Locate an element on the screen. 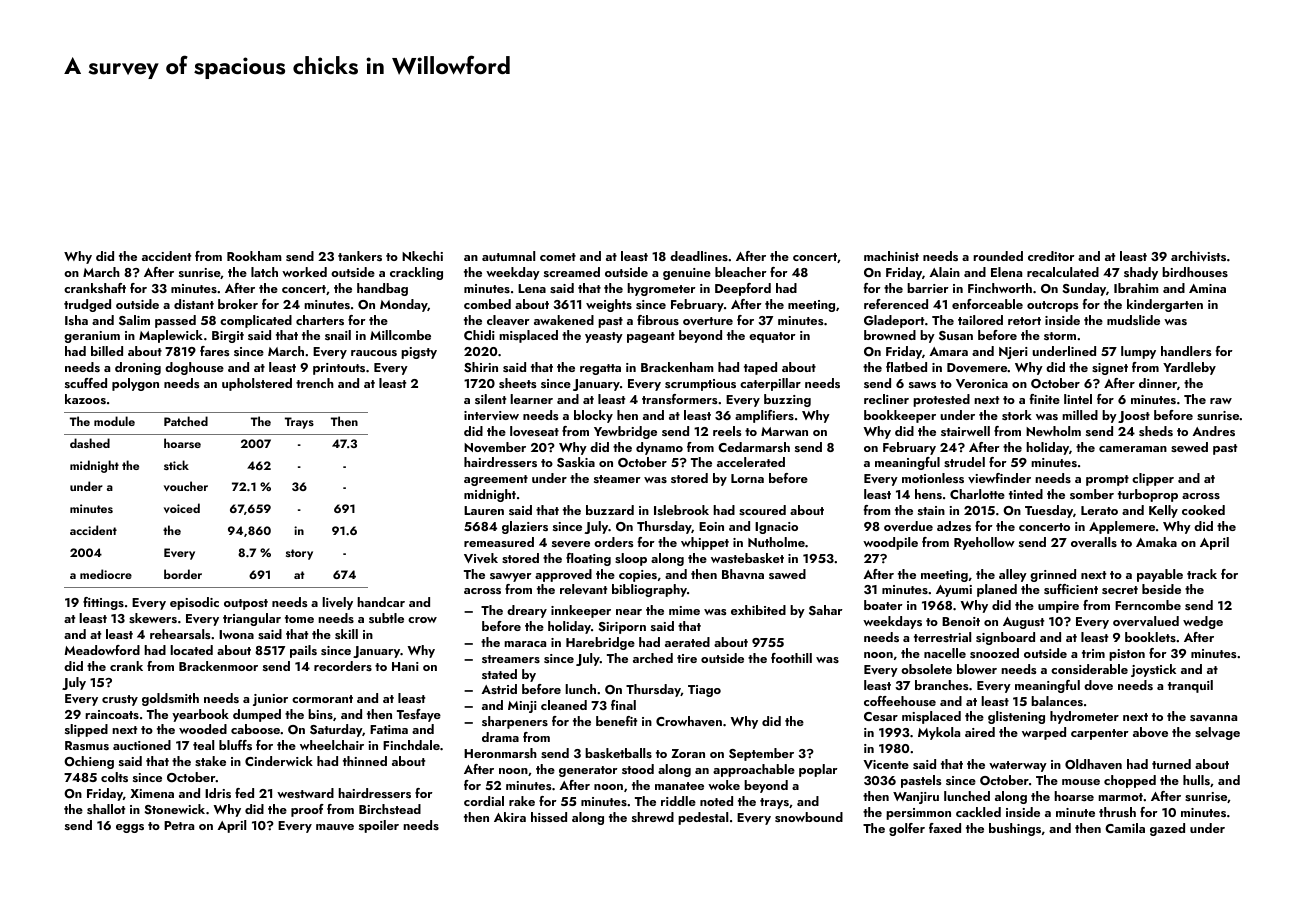 Image resolution: width=1308 pixels, height=924 pixels. creditor is located at coordinates (1051, 256).
